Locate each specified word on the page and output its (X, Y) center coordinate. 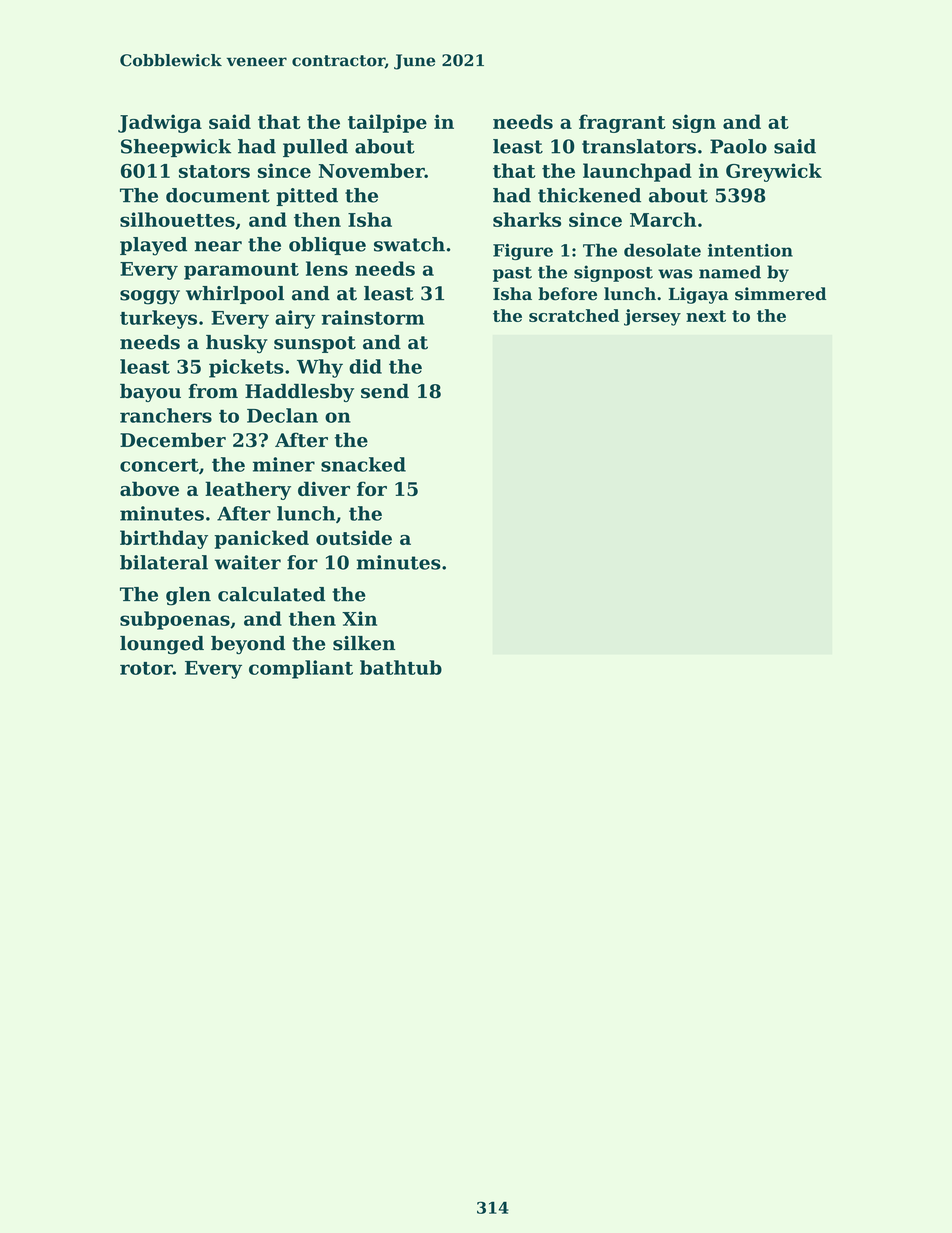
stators (214, 171)
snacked (363, 464)
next (706, 316)
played (153, 246)
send (385, 391)
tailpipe (387, 123)
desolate (662, 250)
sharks (527, 219)
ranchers (166, 415)
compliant (301, 669)
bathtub (401, 667)
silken (364, 643)
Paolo (738, 146)
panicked (261, 539)
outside (354, 537)
